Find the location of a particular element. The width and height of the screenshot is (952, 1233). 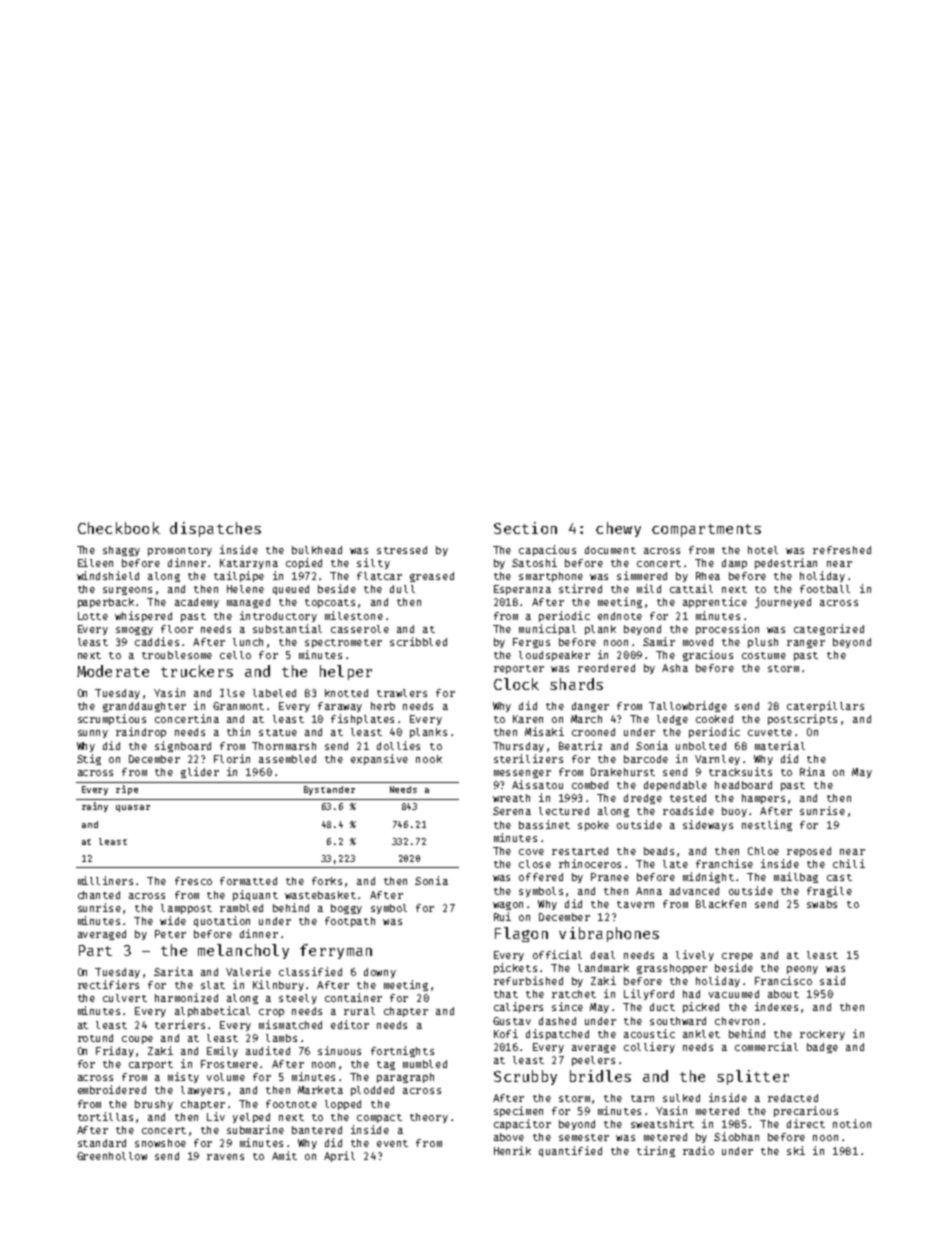

dull is located at coordinates (402, 589).
